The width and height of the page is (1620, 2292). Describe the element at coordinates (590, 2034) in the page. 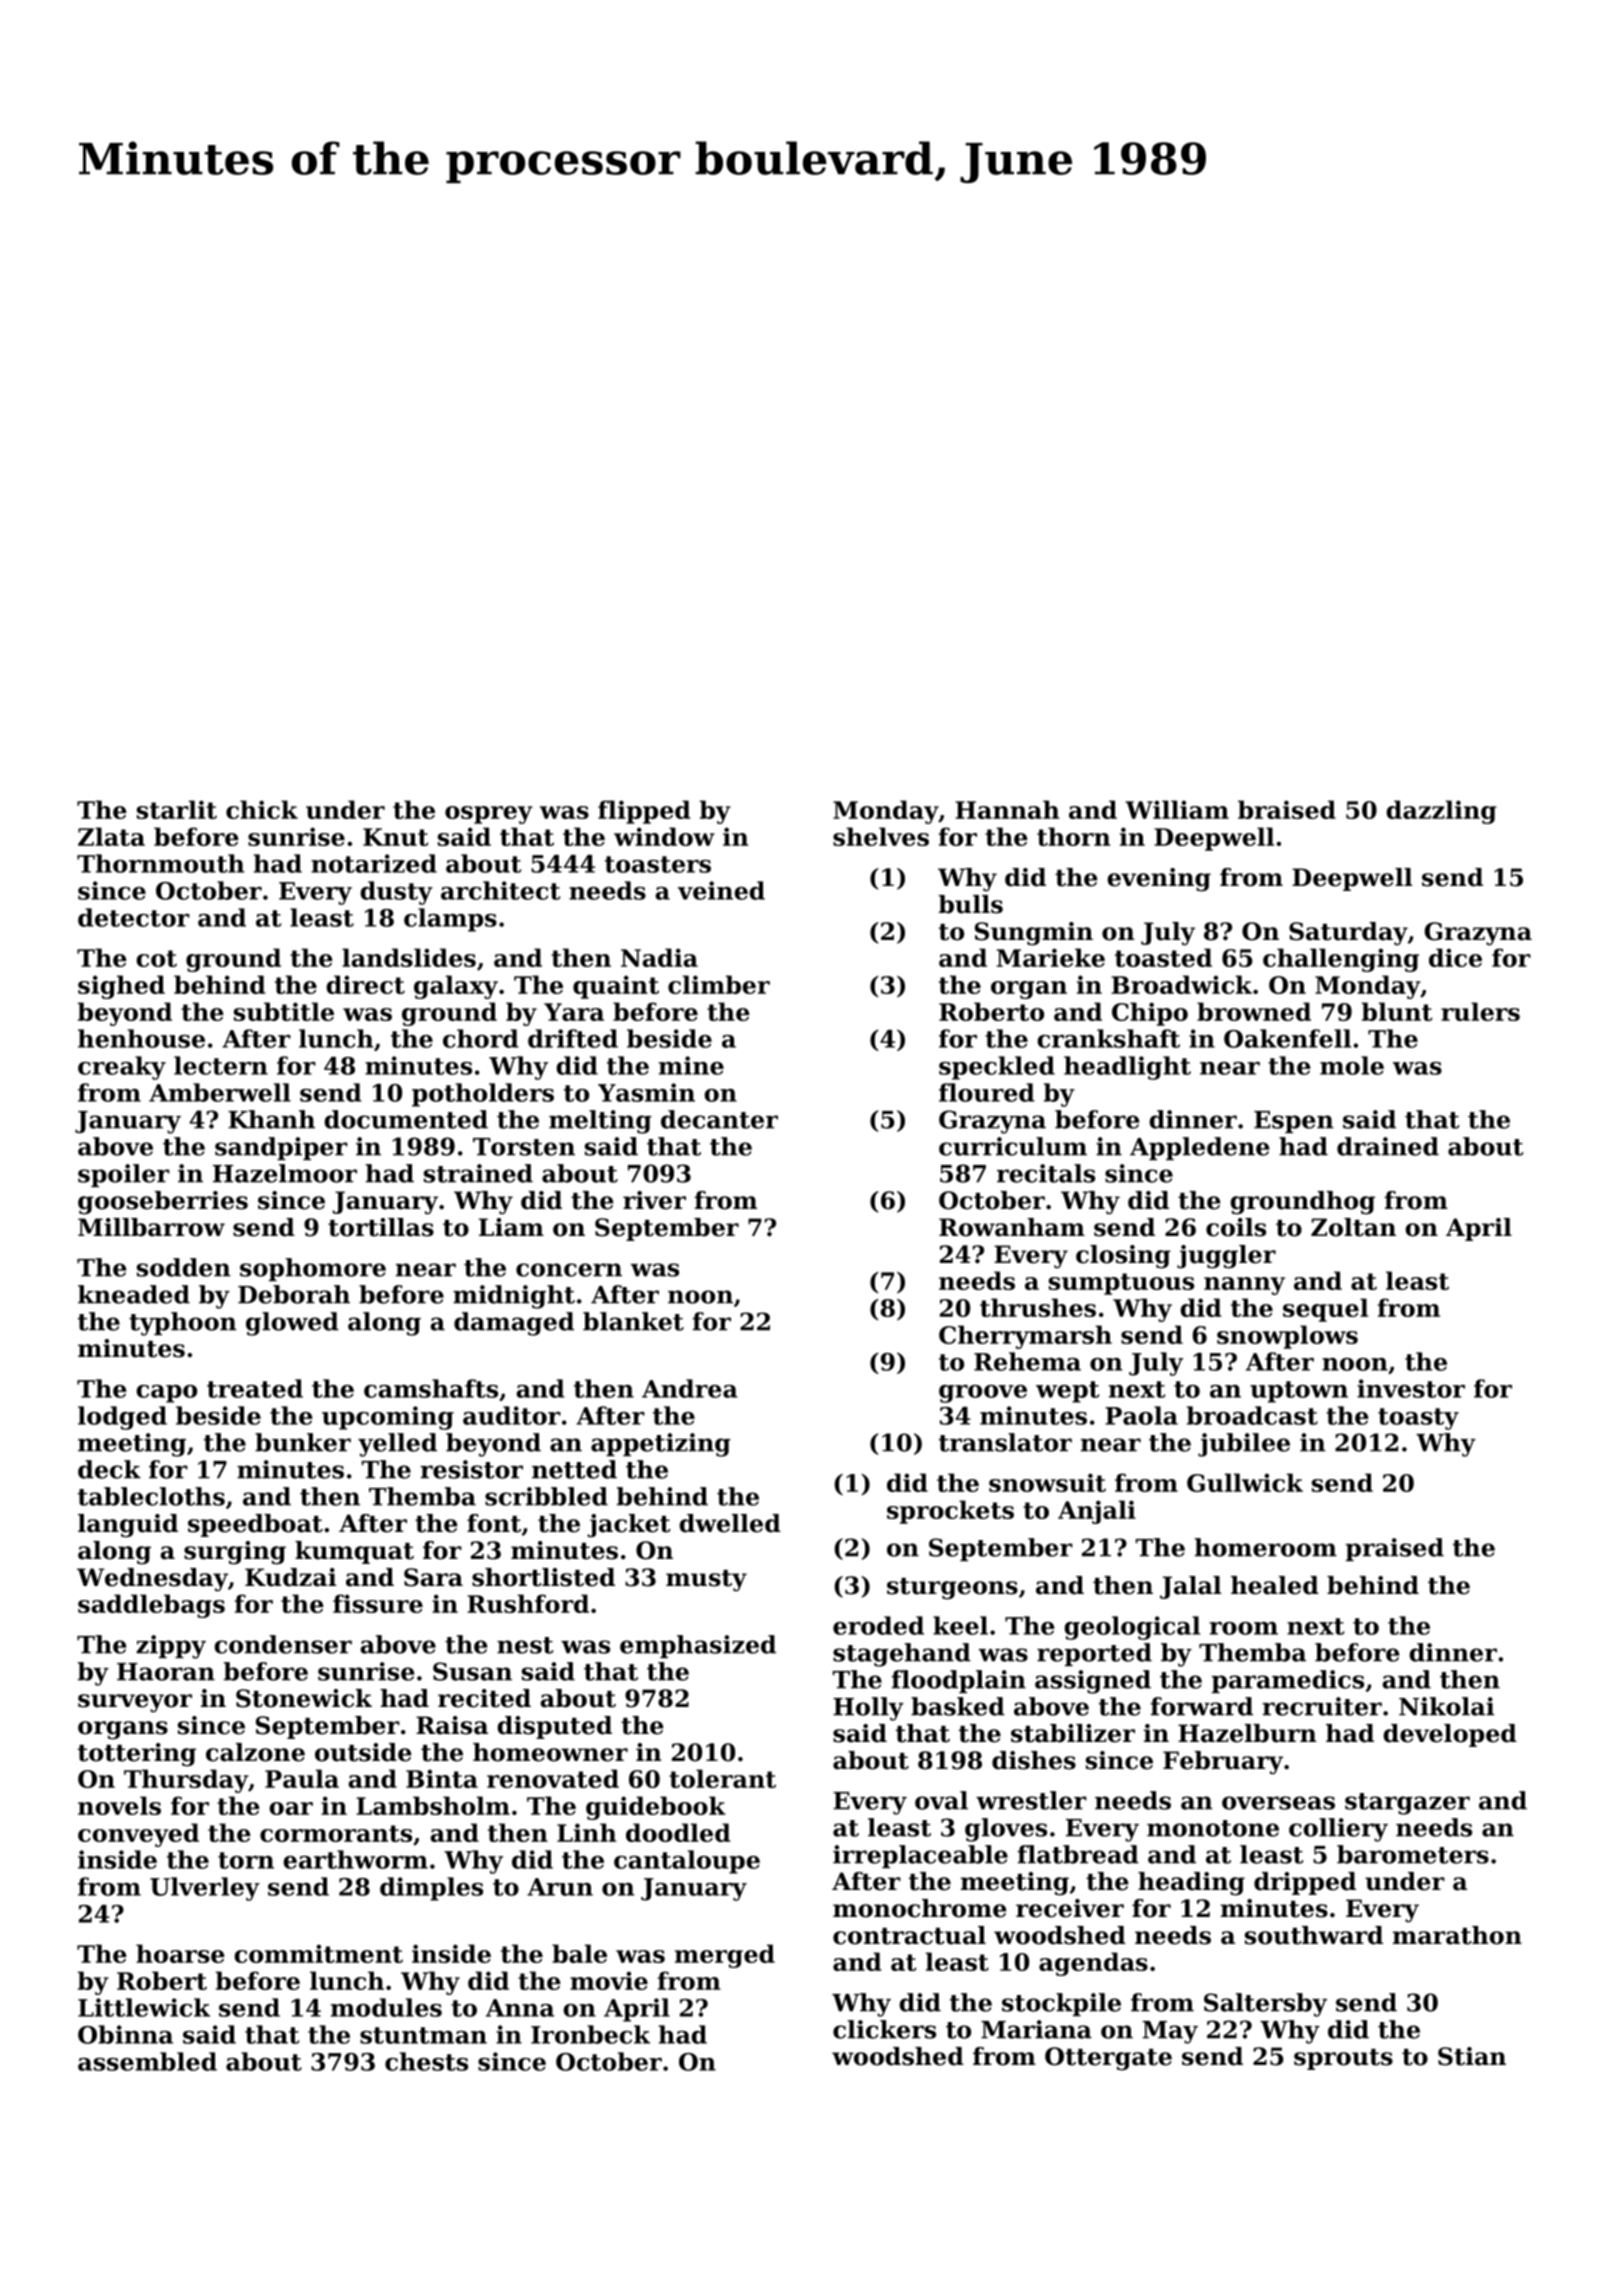

I see `Ironbeck` at that location.
